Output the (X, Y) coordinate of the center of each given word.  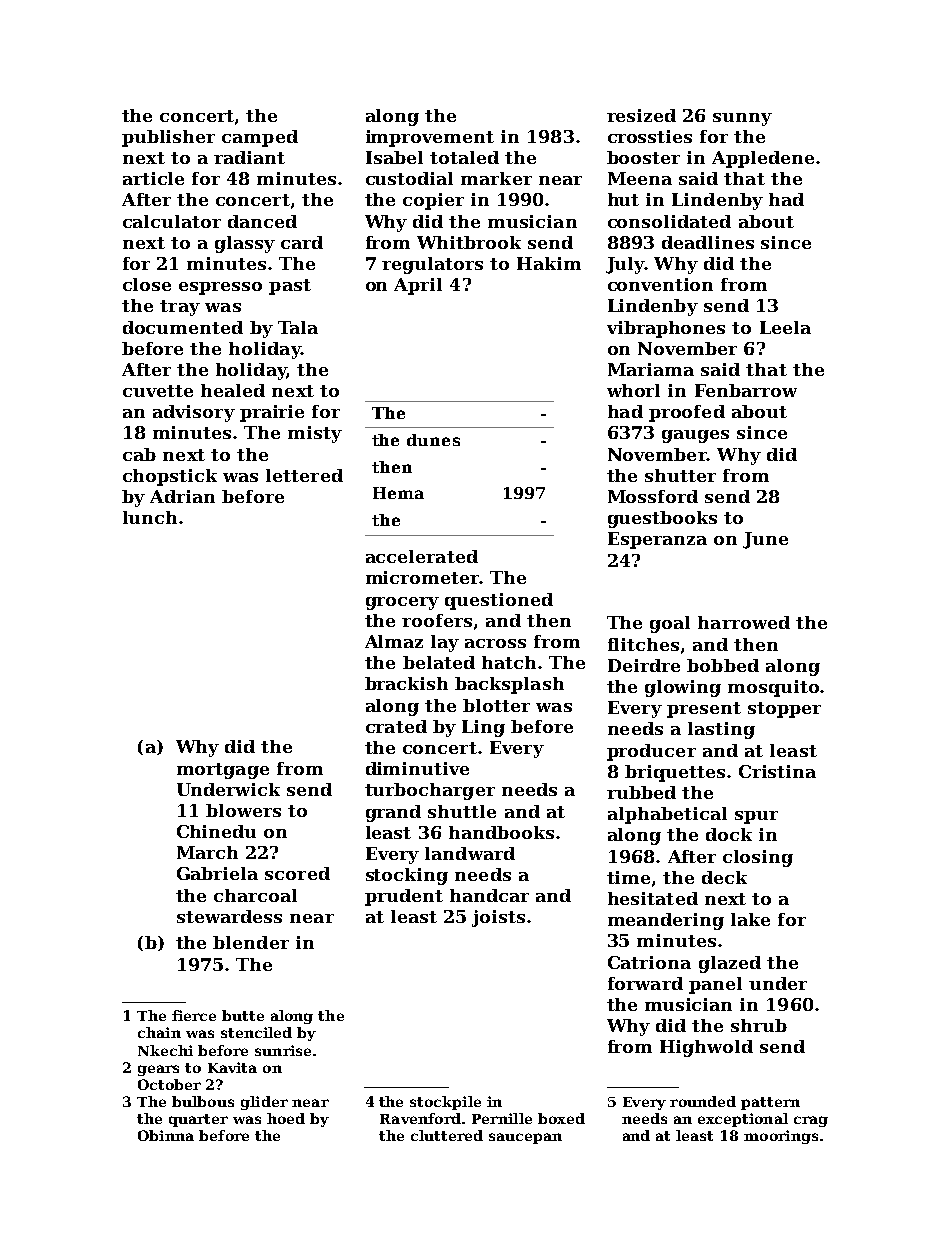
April (418, 286)
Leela (785, 327)
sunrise (283, 1050)
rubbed (641, 792)
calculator (172, 221)
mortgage (223, 771)
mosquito (773, 688)
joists (498, 918)
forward (645, 983)
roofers (437, 620)
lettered (304, 475)
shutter (680, 475)
